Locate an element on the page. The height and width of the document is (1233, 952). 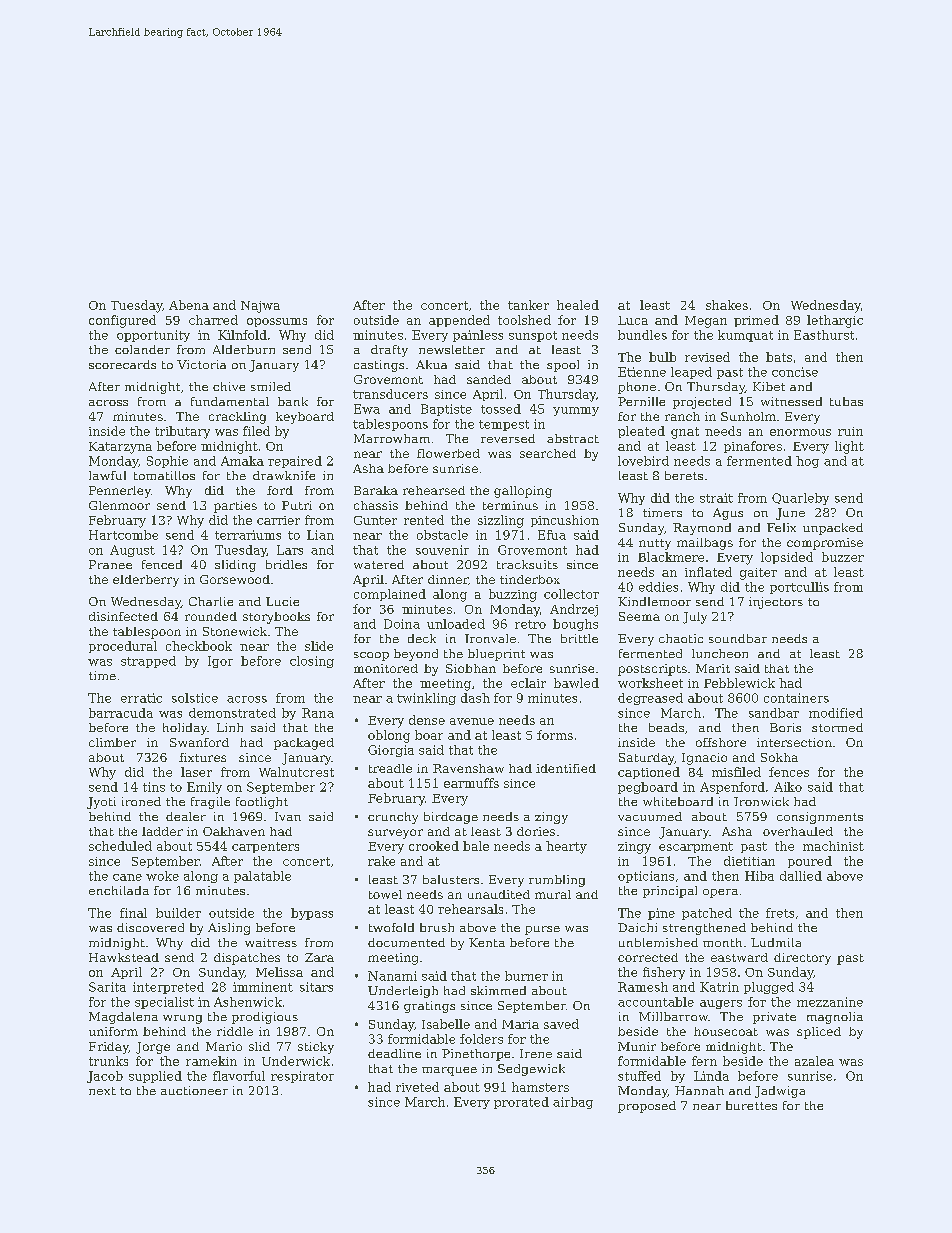
spool is located at coordinates (563, 366).
